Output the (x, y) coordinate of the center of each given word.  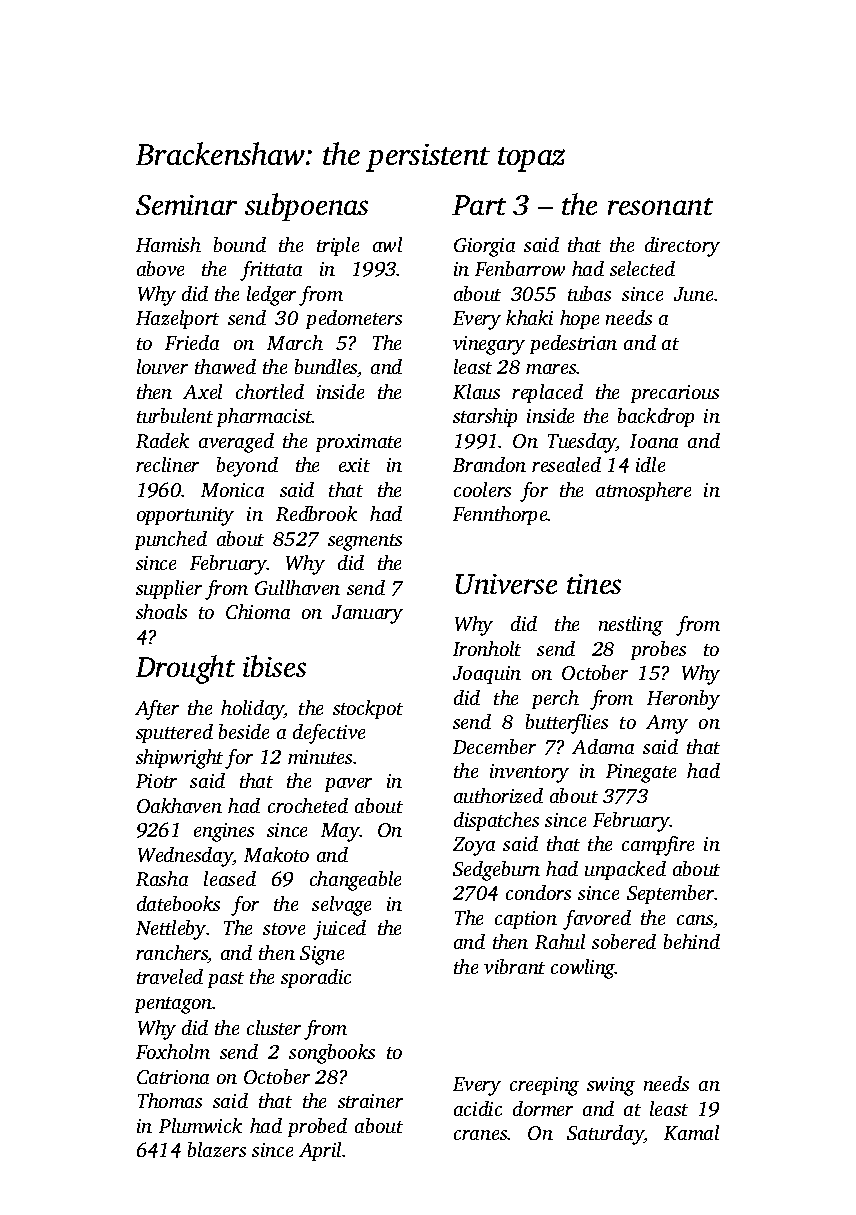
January (367, 614)
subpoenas (306, 207)
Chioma (258, 611)
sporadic (316, 978)
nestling (631, 626)
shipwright (179, 759)
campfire (658, 846)
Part (479, 205)
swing (611, 1086)
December (494, 746)
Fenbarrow (520, 268)
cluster (274, 1027)
